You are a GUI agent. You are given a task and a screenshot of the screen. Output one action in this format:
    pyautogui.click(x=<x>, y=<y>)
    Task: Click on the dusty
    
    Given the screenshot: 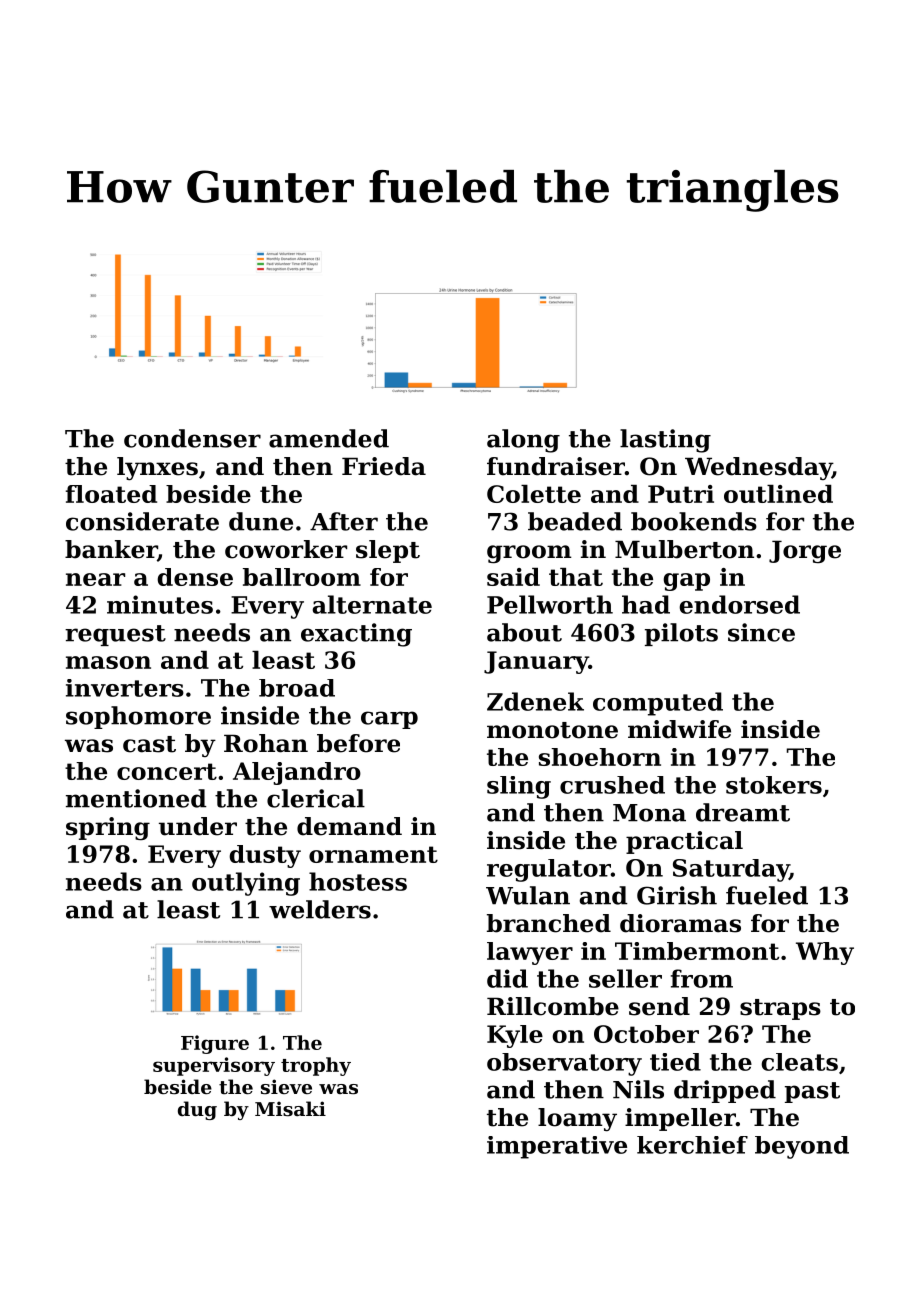 What is the action you would take?
    pyautogui.click(x=265, y=856)
